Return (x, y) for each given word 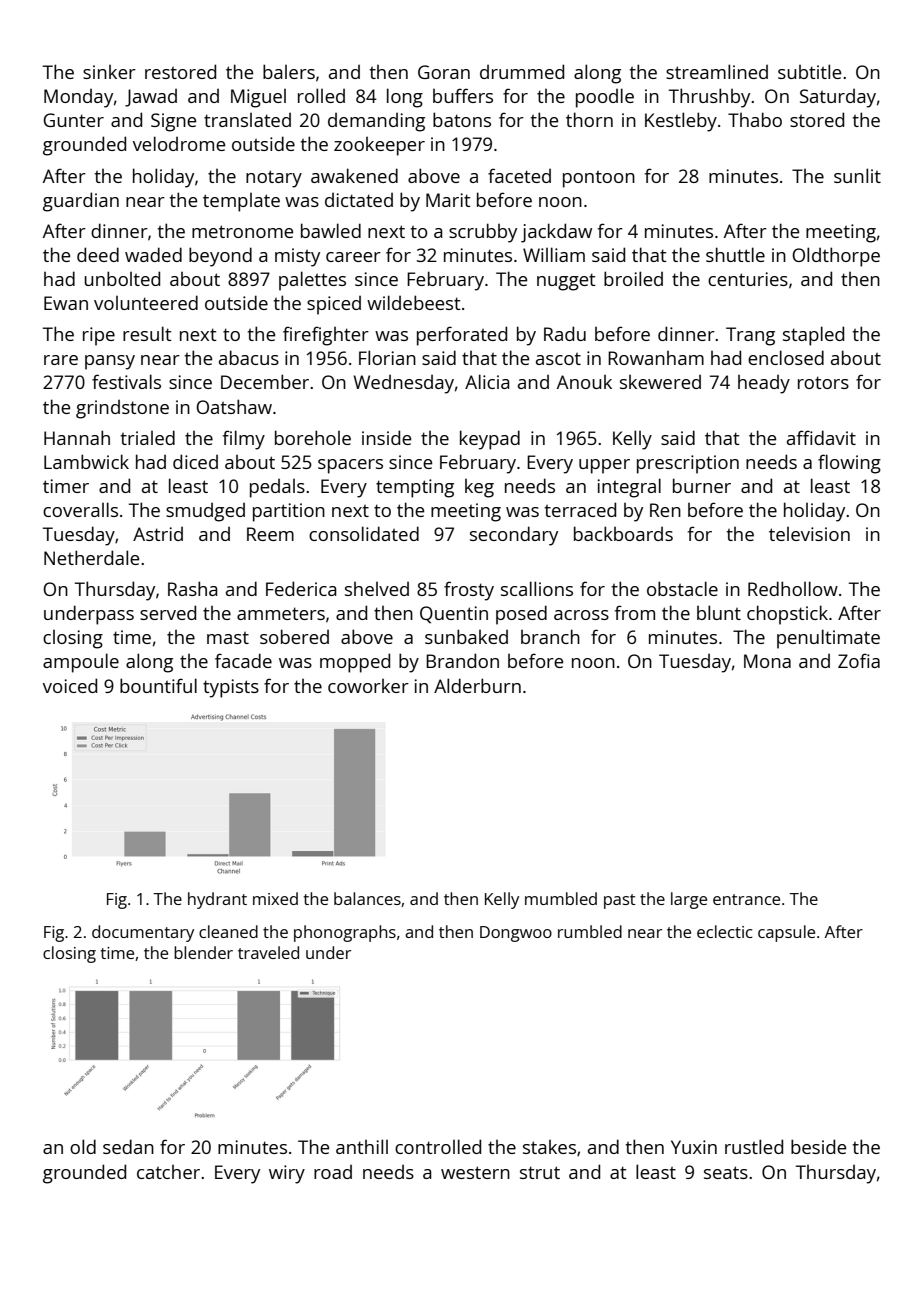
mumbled (561, 898)
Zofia (859, 660)
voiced (70, 685)
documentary (143, 933)
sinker (109, 72)
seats (726, 1172)
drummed (522, 71)
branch (550, 636)
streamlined (717, 71)
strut (540, 1172)
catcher (168, 1172)
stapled (813, 336)
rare (61, 360)
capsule (786, 933)
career (353, 257)
